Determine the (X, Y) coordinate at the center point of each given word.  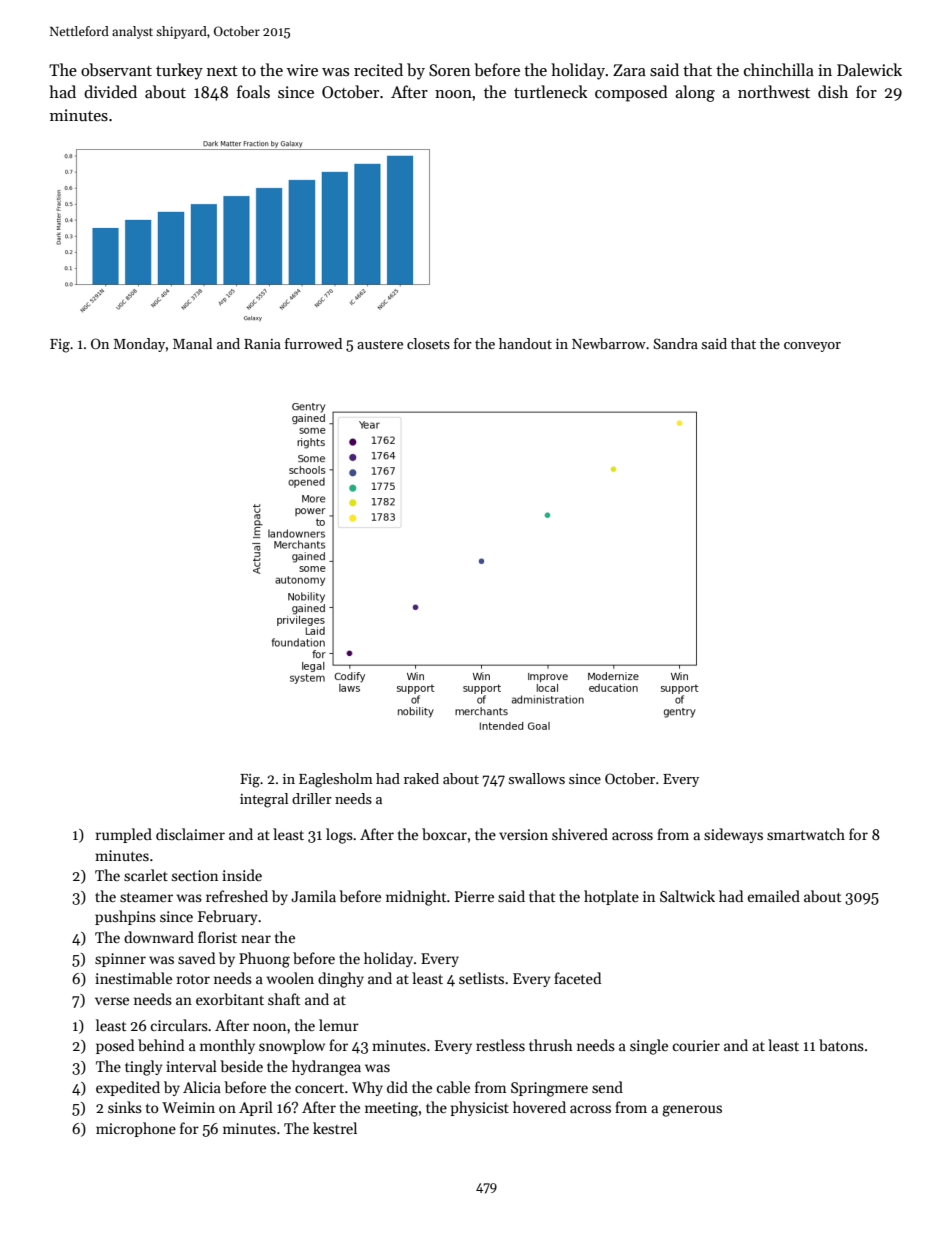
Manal (192, 343)
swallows (537, 778)
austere (380, 344)
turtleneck (551, 91)
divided (110, 91)
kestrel (335, 1128)
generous (692, 1111)
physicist (479, 1108)
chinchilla (779, 69)
